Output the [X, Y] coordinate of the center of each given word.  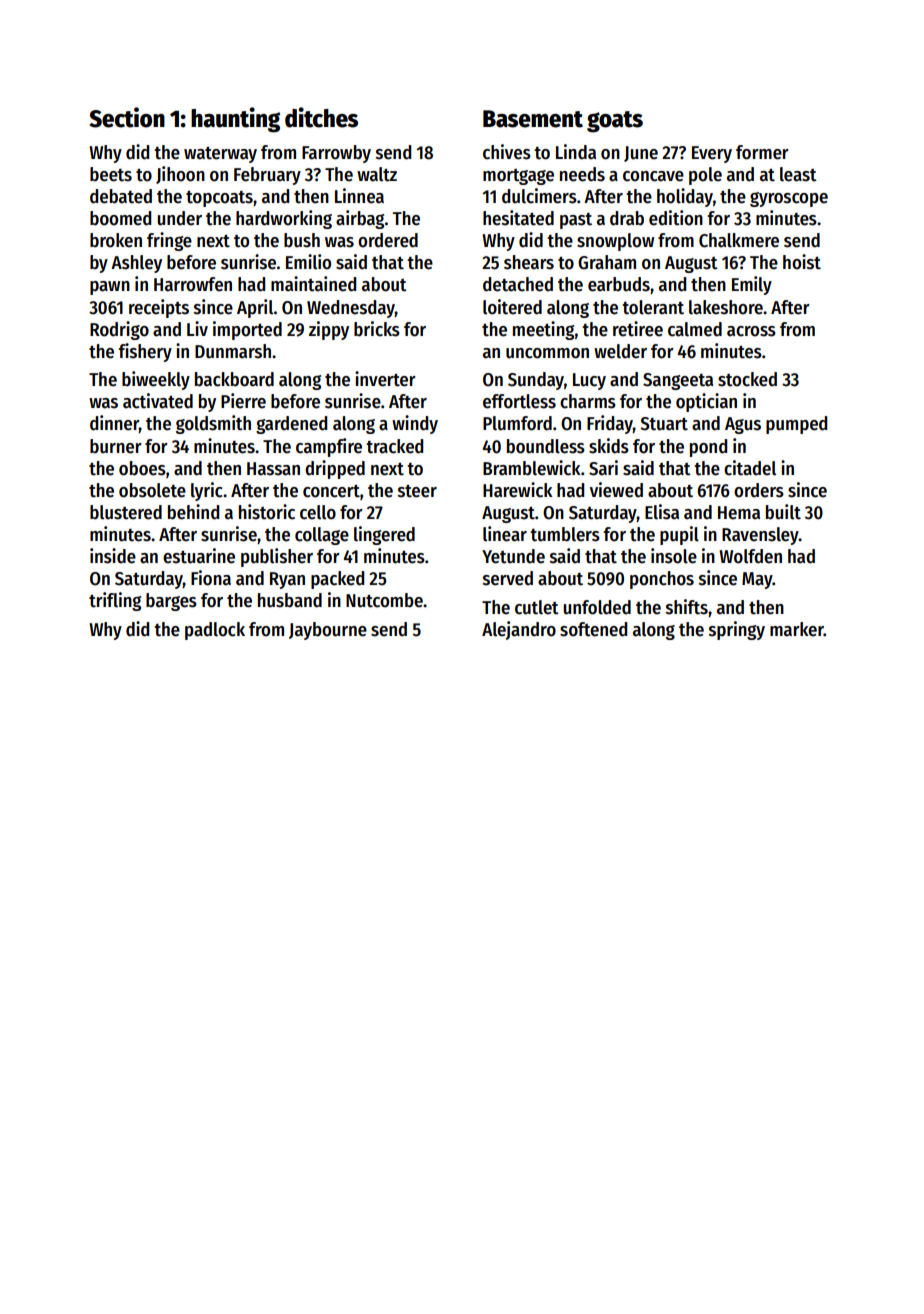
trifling [115, 601]
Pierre [243, 401]
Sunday [536, 381]
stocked [747, 379]
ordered [388, 240]
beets [111, 174]
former [762, 152]
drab [627, 218]
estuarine [199, 556]
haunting [235, 120]
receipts [159, 308]
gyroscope [789, 199]
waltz [377, 174]
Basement [533, 119]
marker [797, 629]
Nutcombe [384, 600]
